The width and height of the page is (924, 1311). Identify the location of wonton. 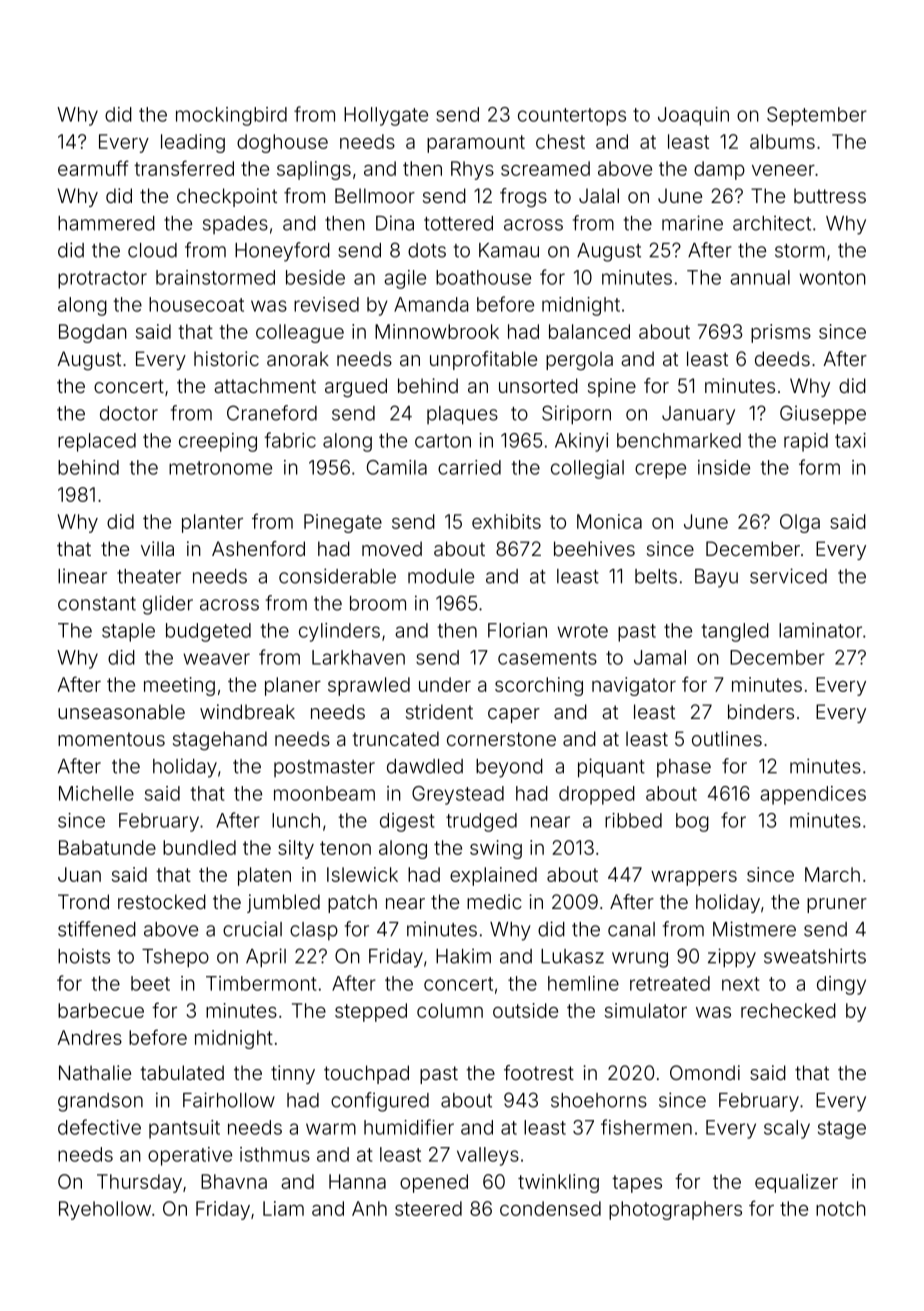
(832, 278).
